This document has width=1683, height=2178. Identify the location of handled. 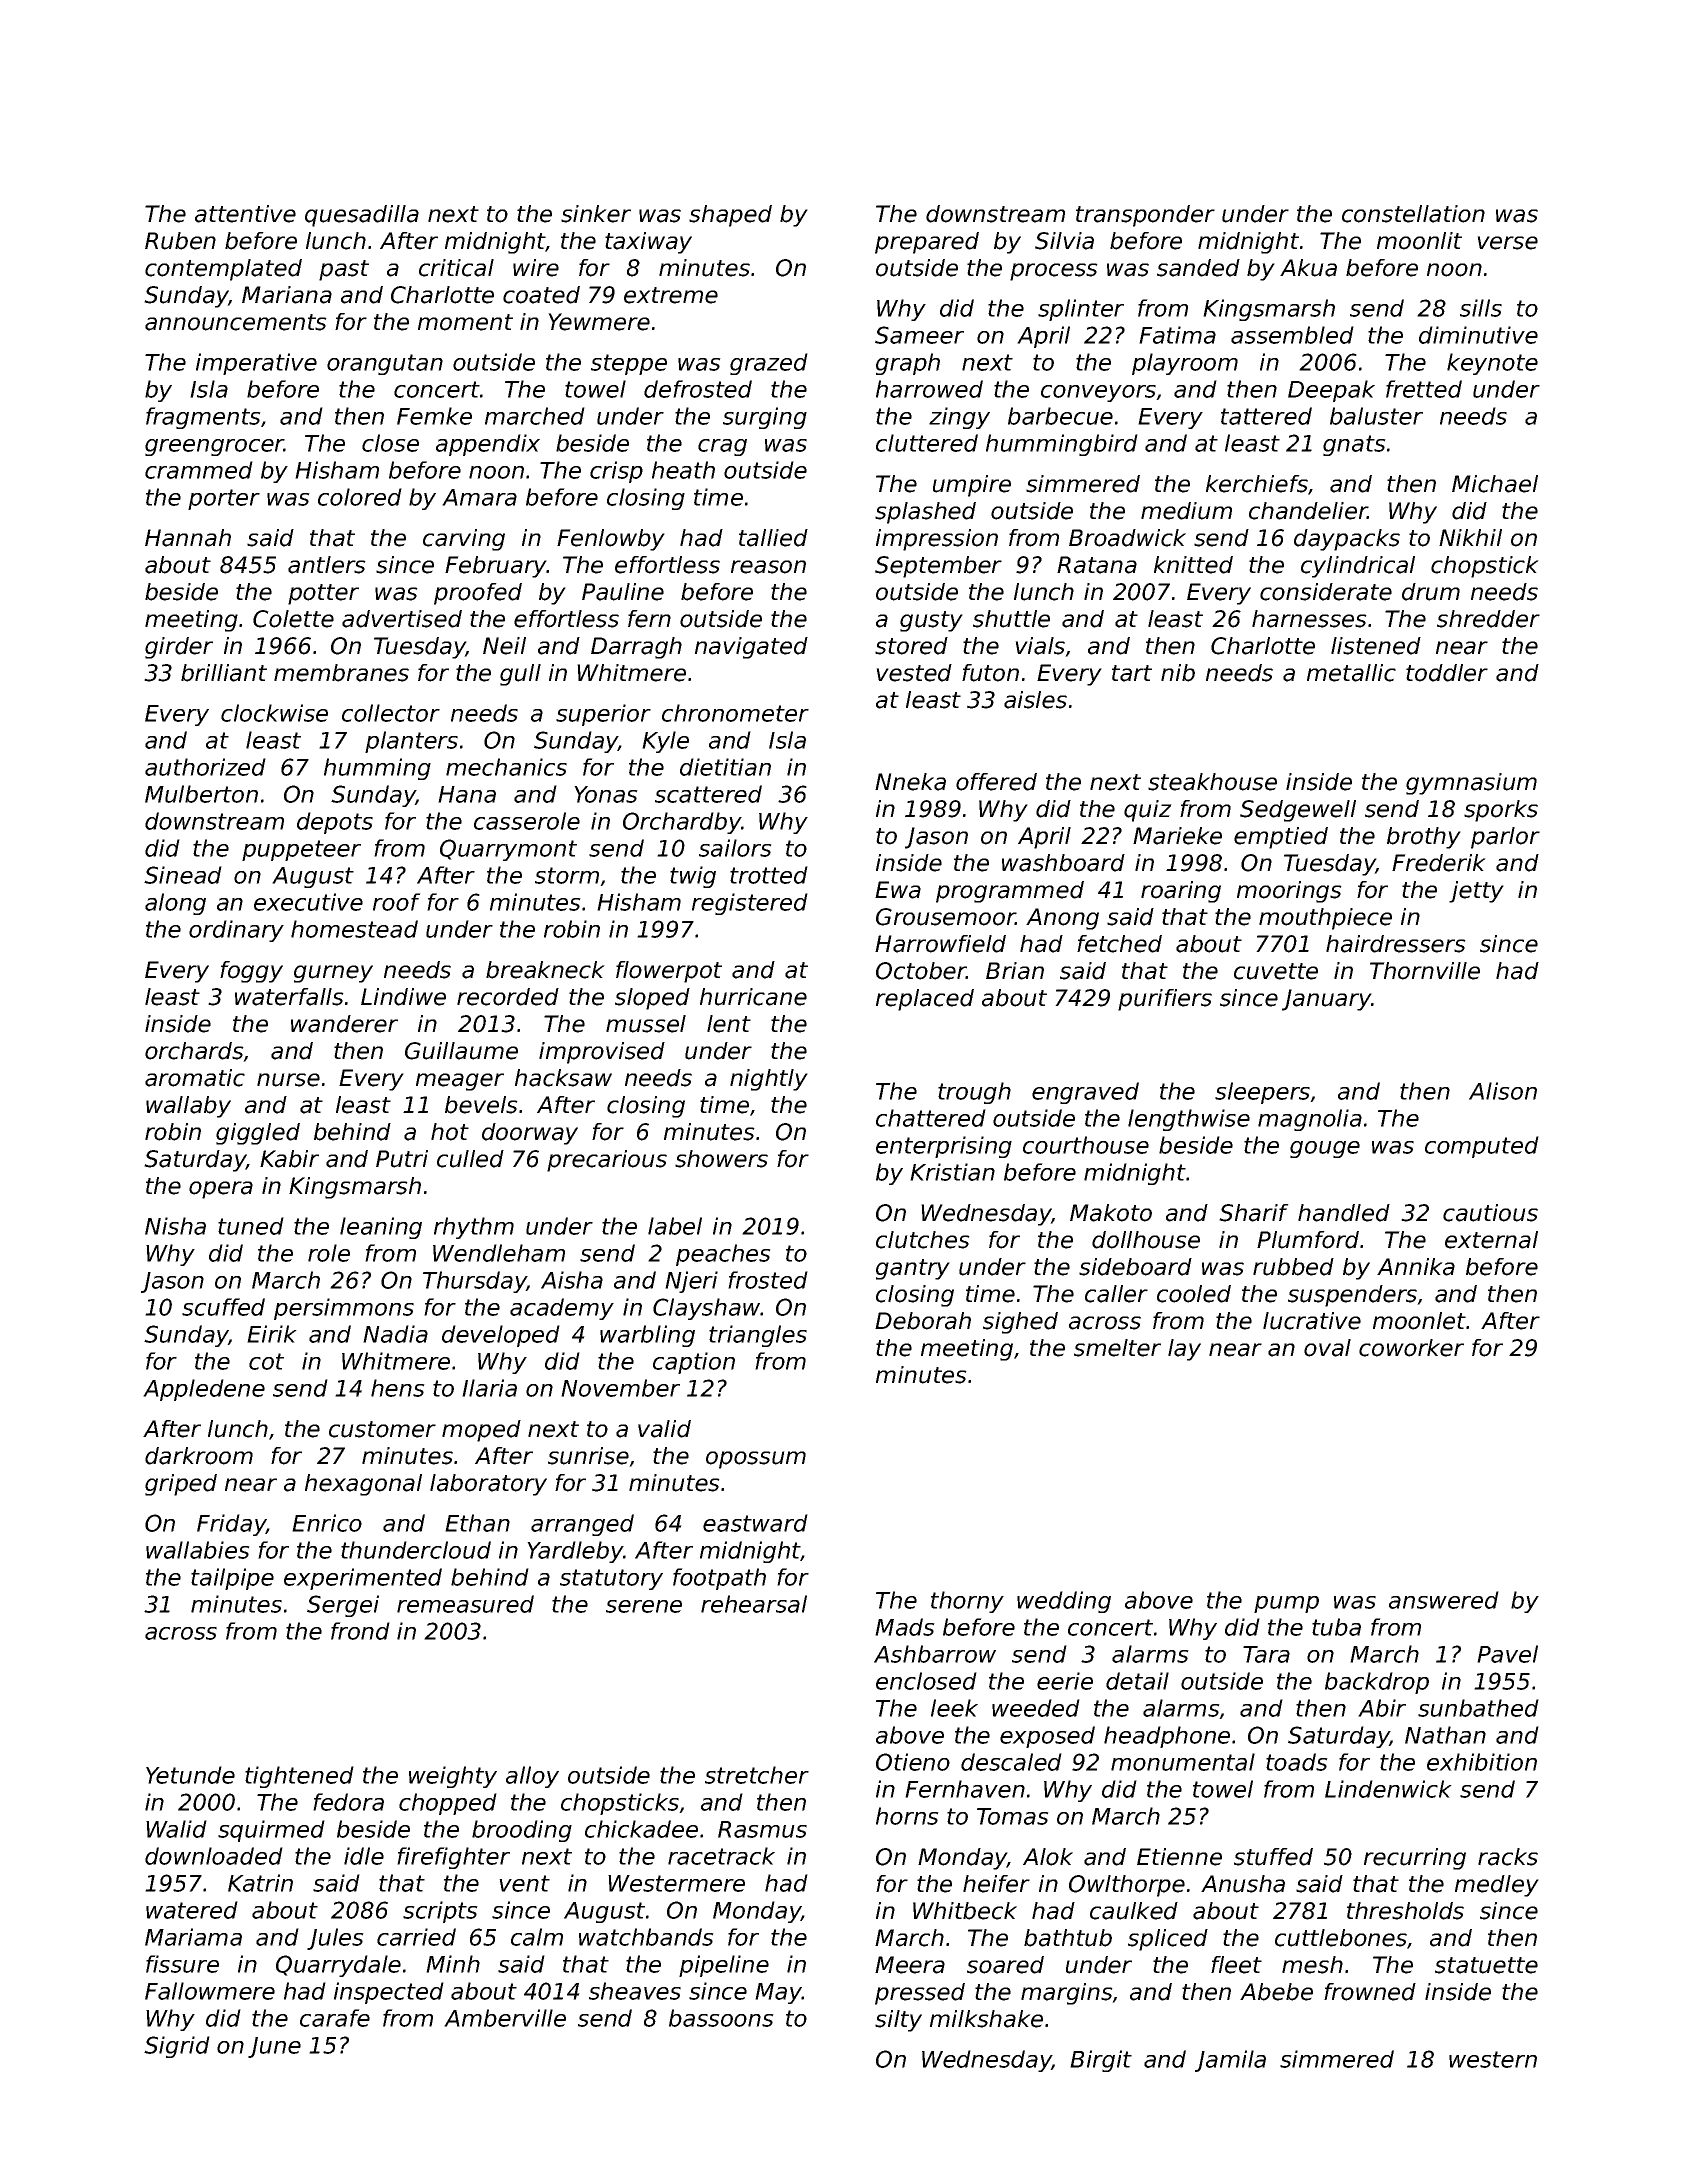
(1344, 1213).
